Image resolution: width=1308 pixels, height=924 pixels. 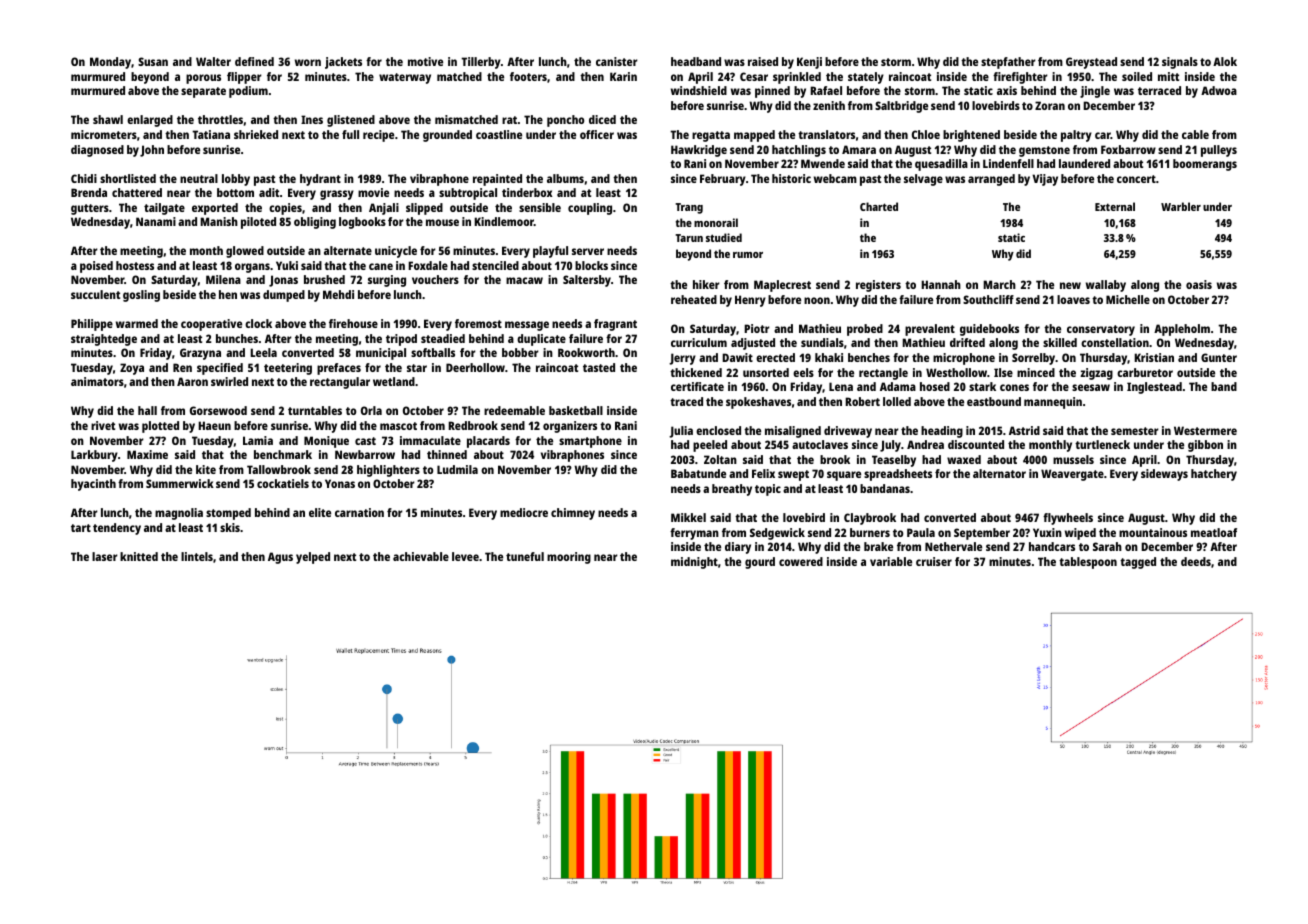 What do you see at coordinates (1199, 284) in the screenshot?
I see `oasis` at bounding box center [1199, 284].
